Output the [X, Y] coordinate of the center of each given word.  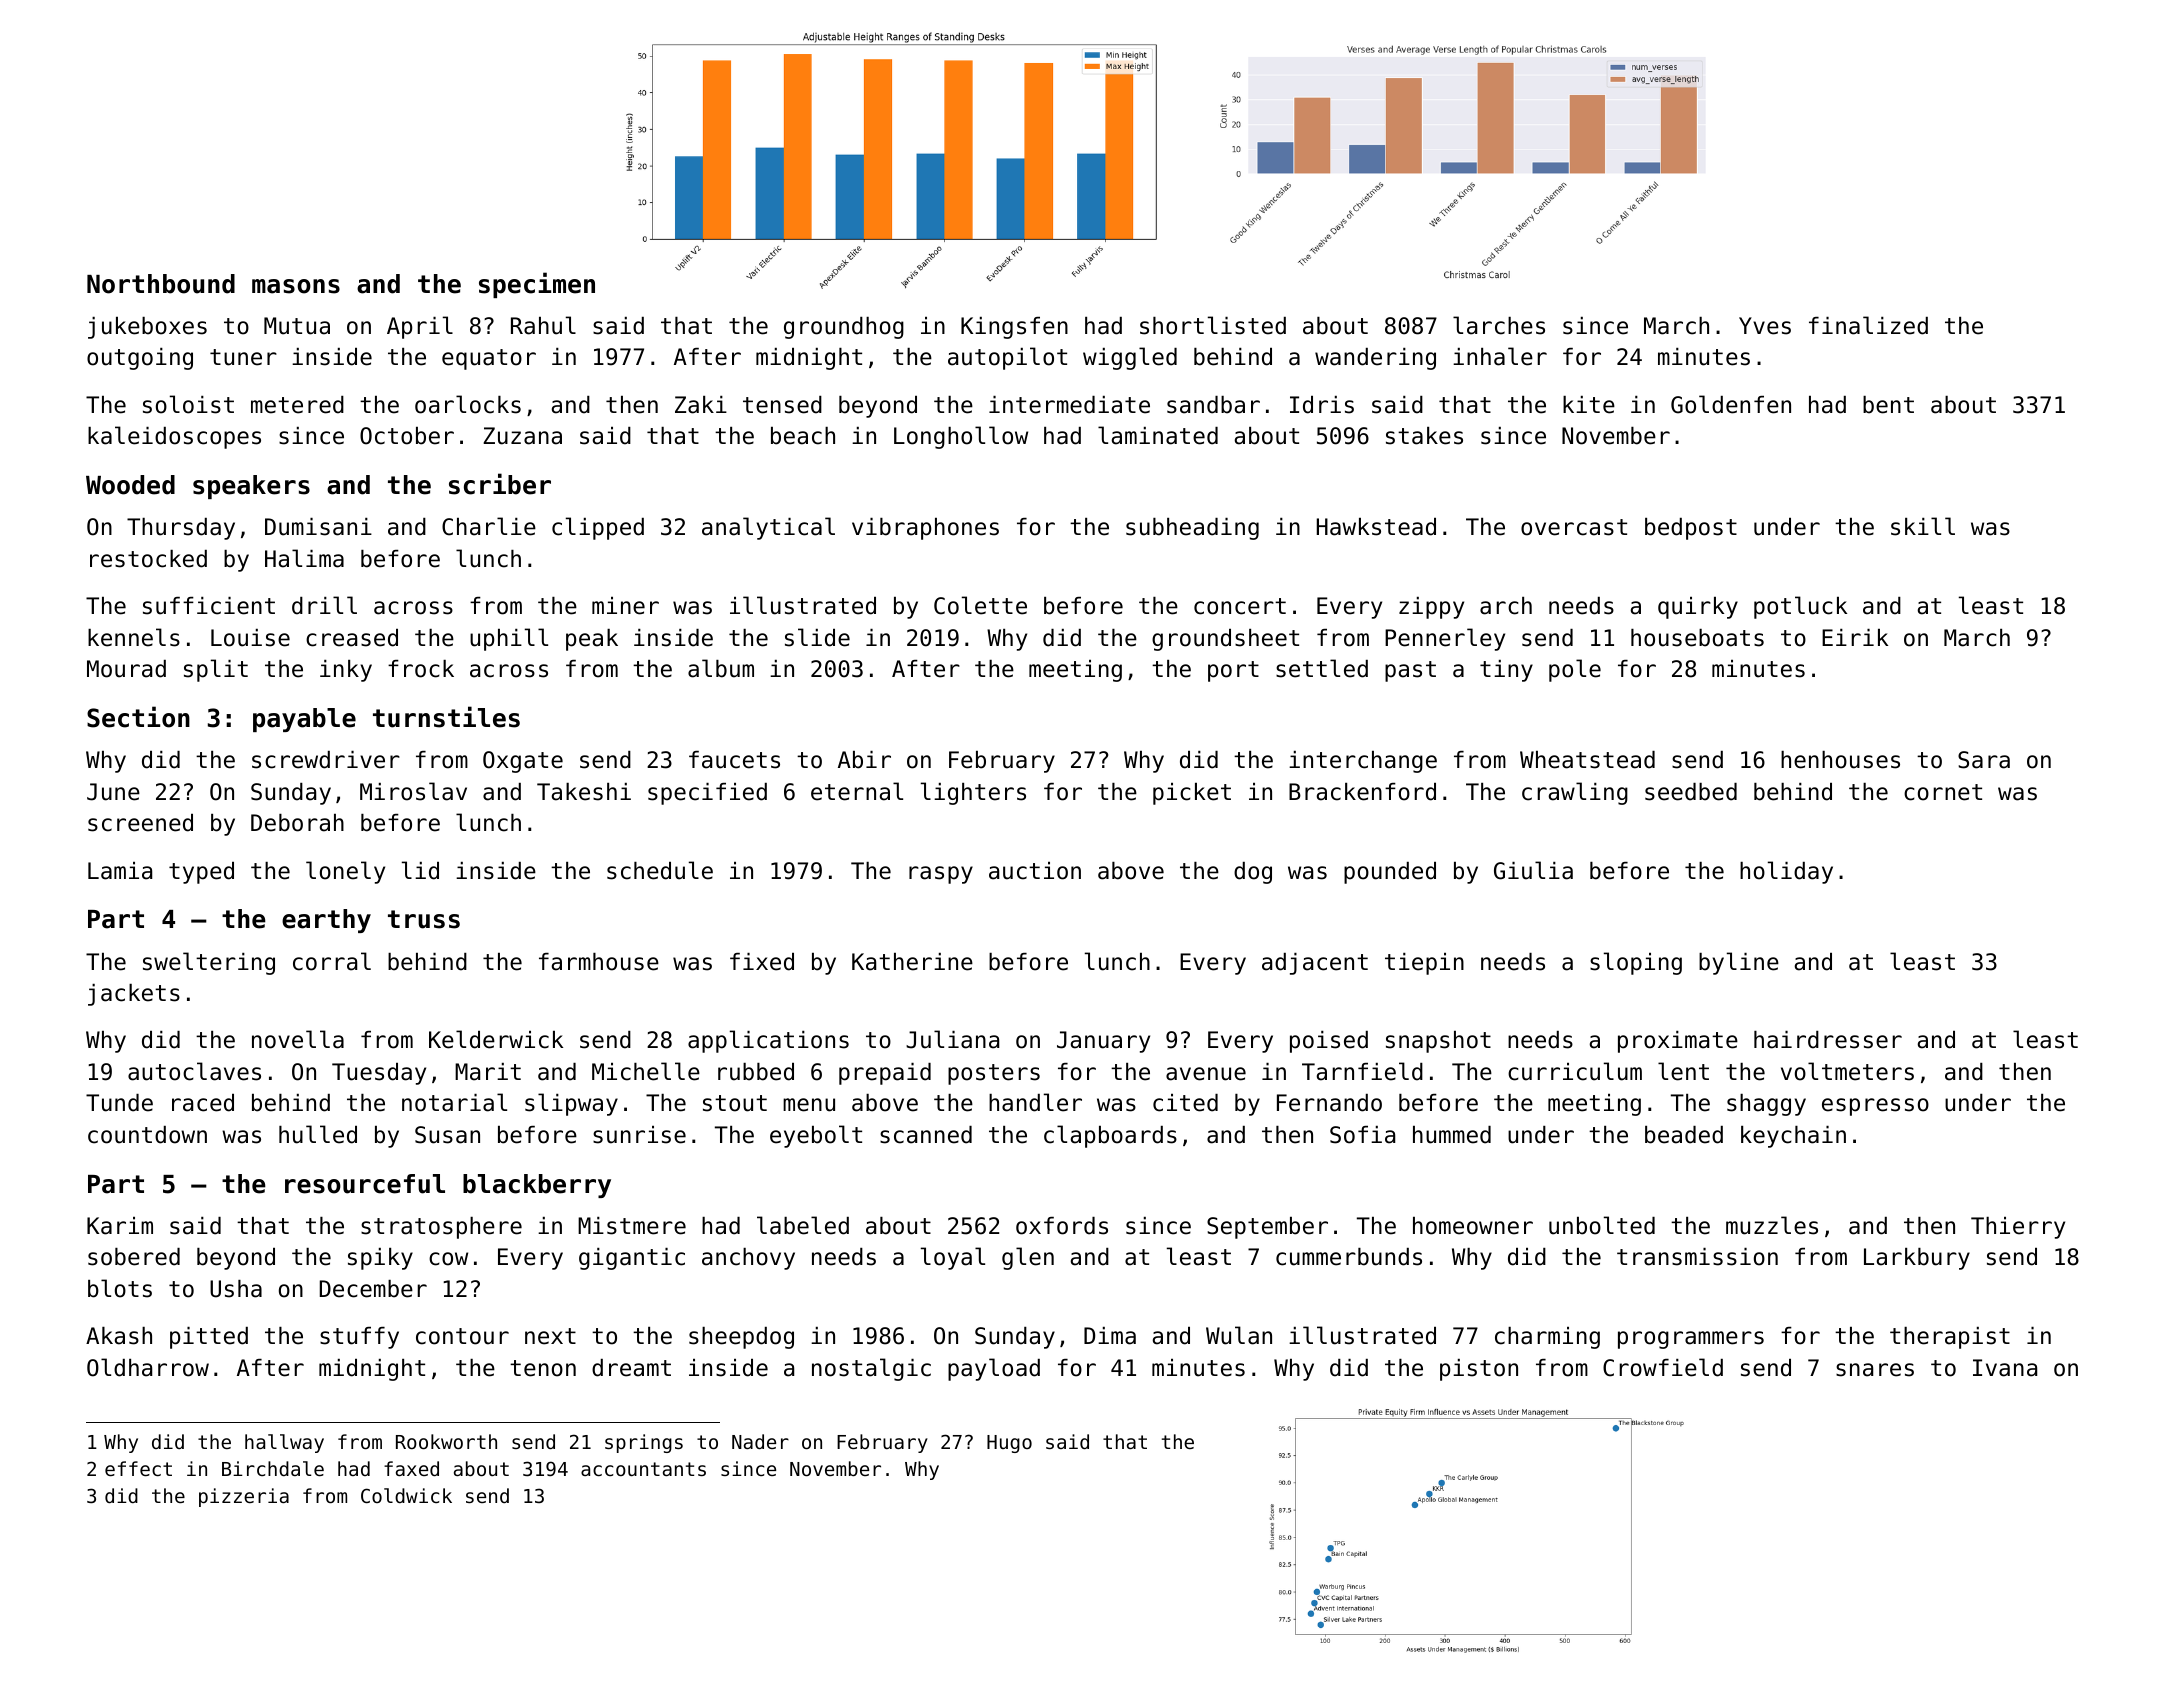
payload [994, 1369]
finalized [1868, 325]
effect [138, 1468]
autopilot [1007, 358]
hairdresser [1828, 1040]
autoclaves [194, 1071]
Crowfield [1663, 1367]
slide [817, 637]
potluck [1800, 607]
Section [138, 717]
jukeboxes [147, 328]
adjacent [1315, 964]
